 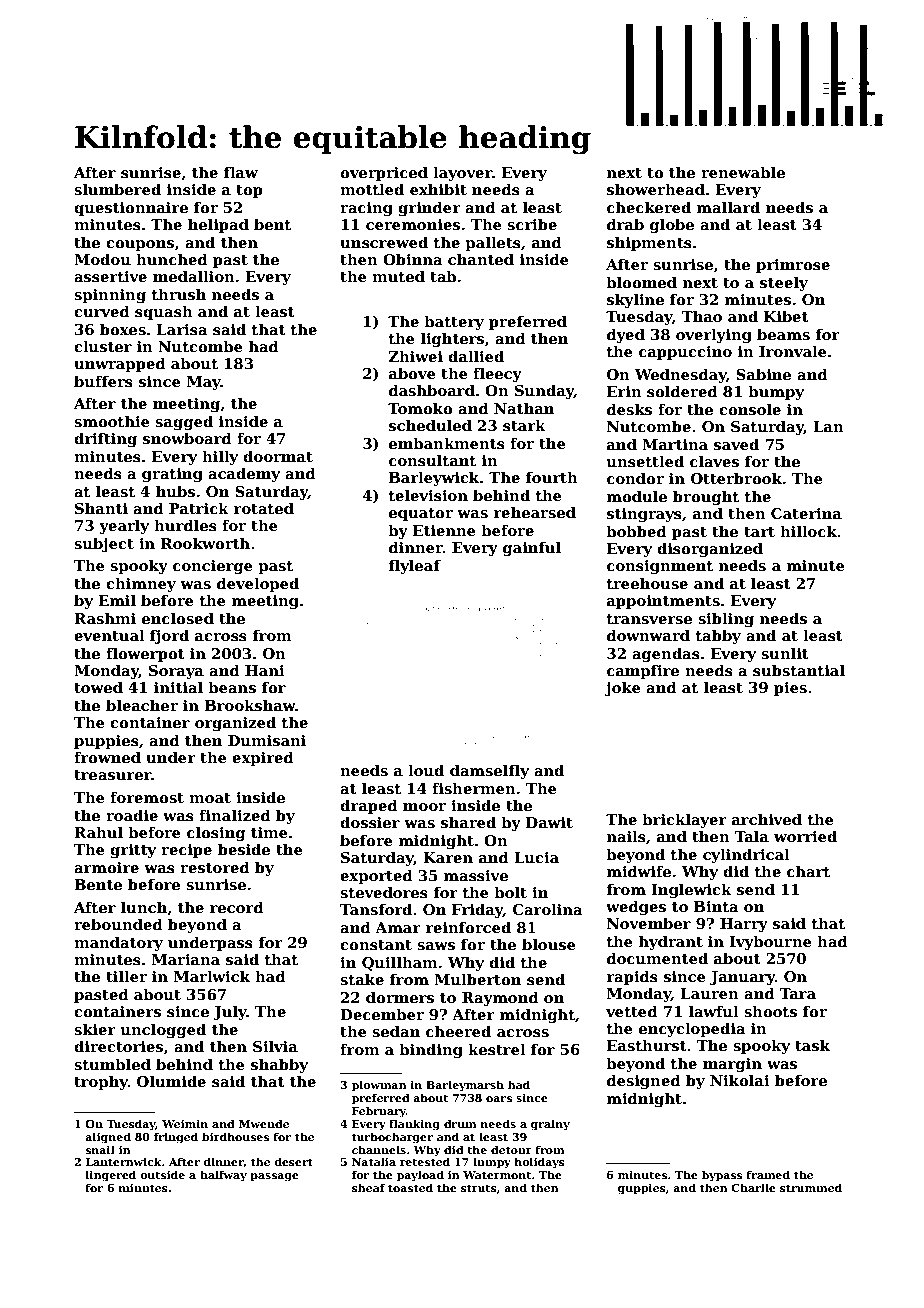 What do you see at coordinates (267, 740) in the image?
I see `Dumisani` at bounding box center [267, 740].
